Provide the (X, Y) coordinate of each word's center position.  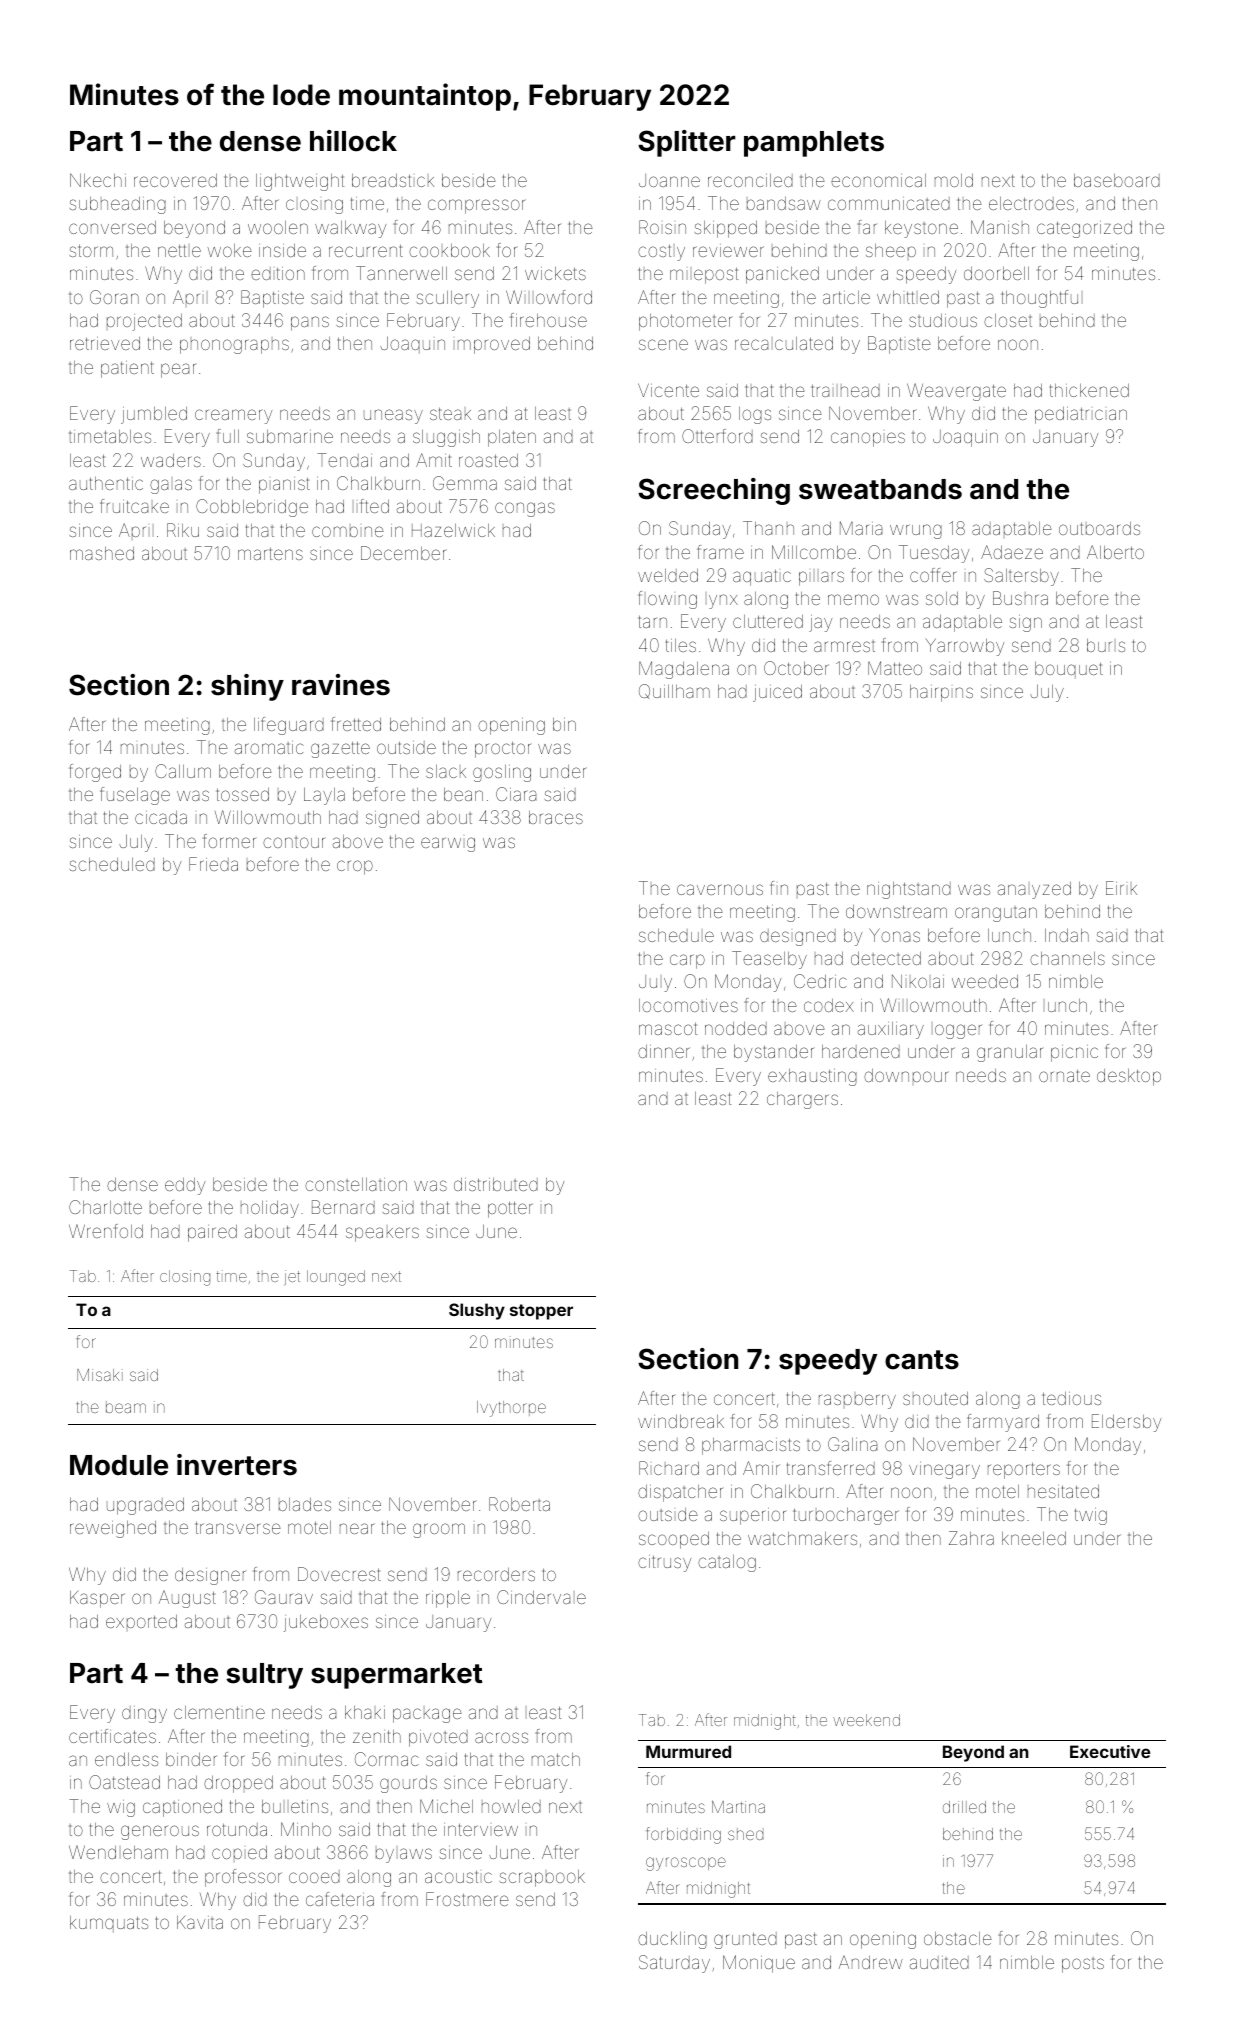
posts (1083, 1965)
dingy (144, 1714)
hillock (353, 141)
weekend (866, 1720)
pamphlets (814, 144)
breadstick (393, 180)
